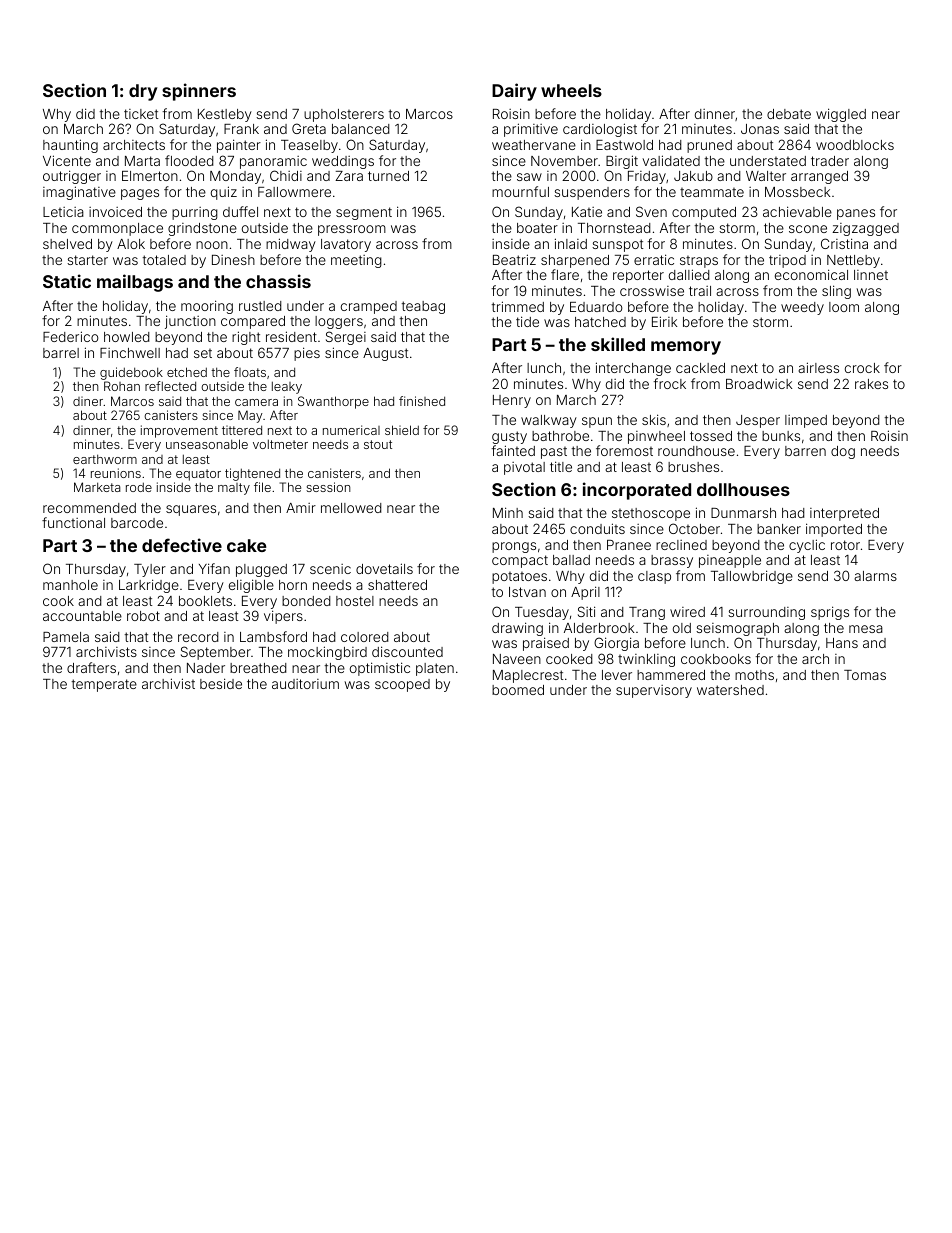 The width and height of the screenshot is (952, 1233). I want to click on wiggled, so click(841, 115).
